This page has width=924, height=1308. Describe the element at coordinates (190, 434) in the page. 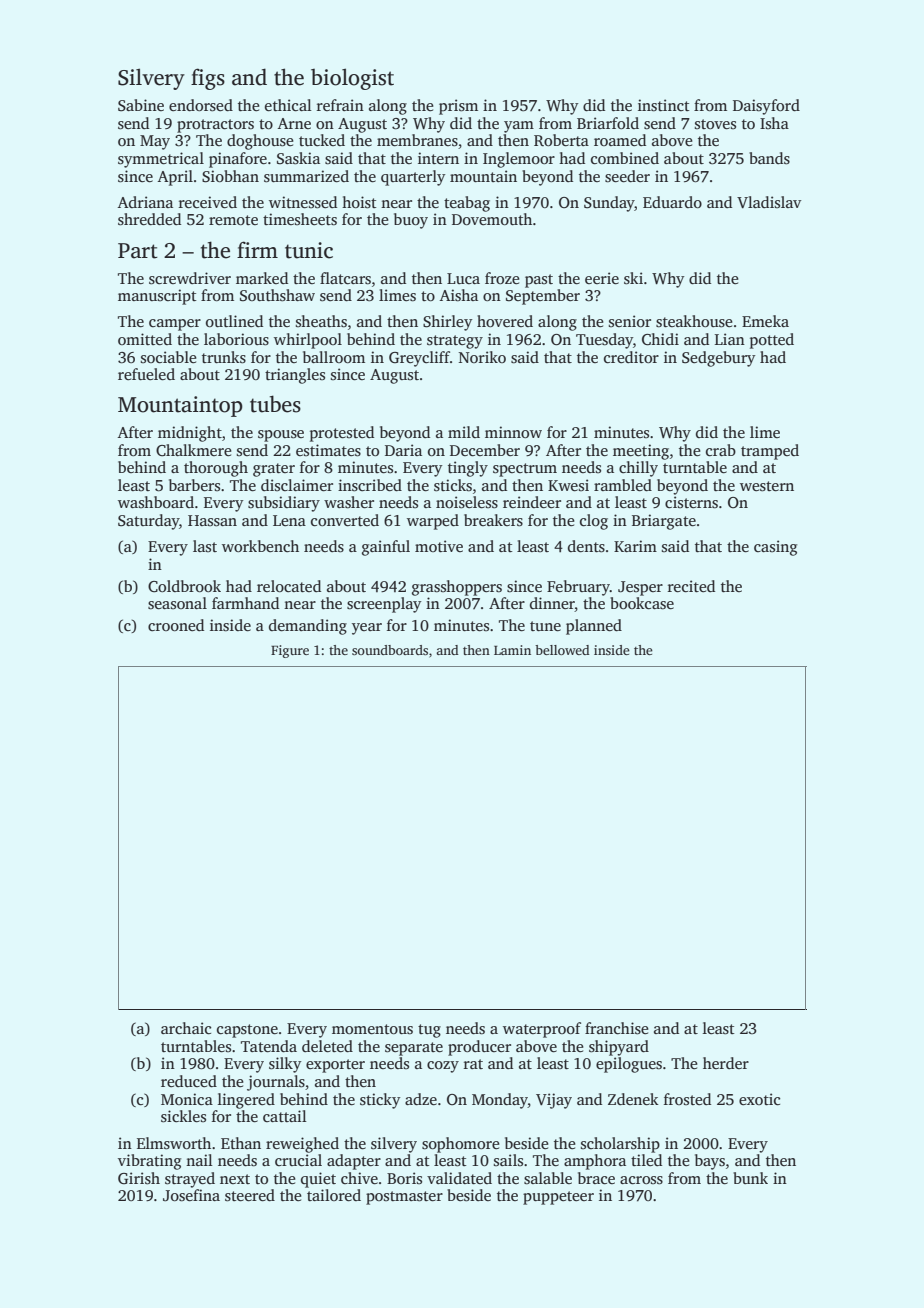

I see `midnight` at that location.
